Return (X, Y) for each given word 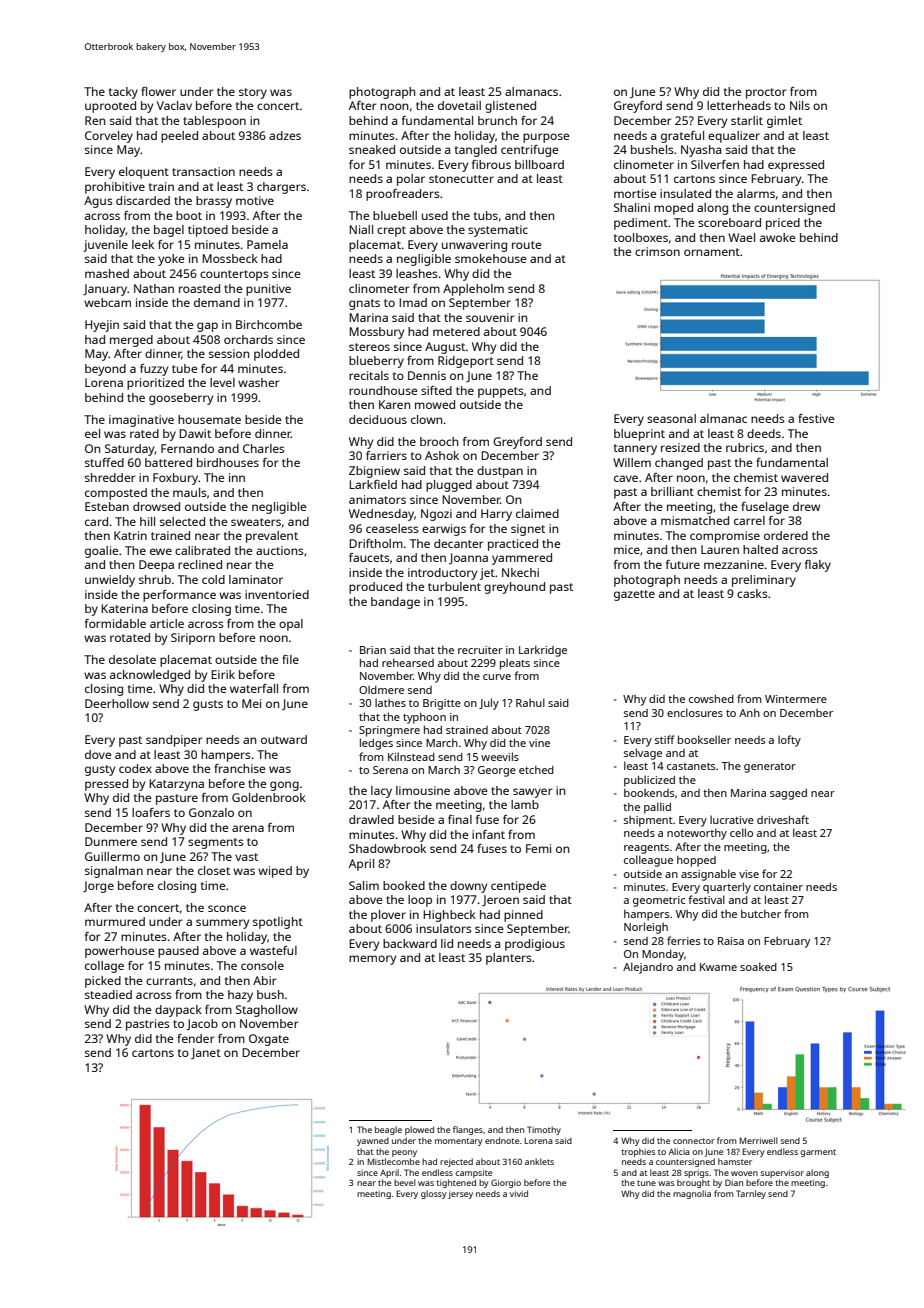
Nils (800, 105)
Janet (206, 1053)
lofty (789, 741)
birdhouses (228, 462)
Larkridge (543, 651)
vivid (519, 1193)
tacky (123, 93)
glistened (510, 107)
